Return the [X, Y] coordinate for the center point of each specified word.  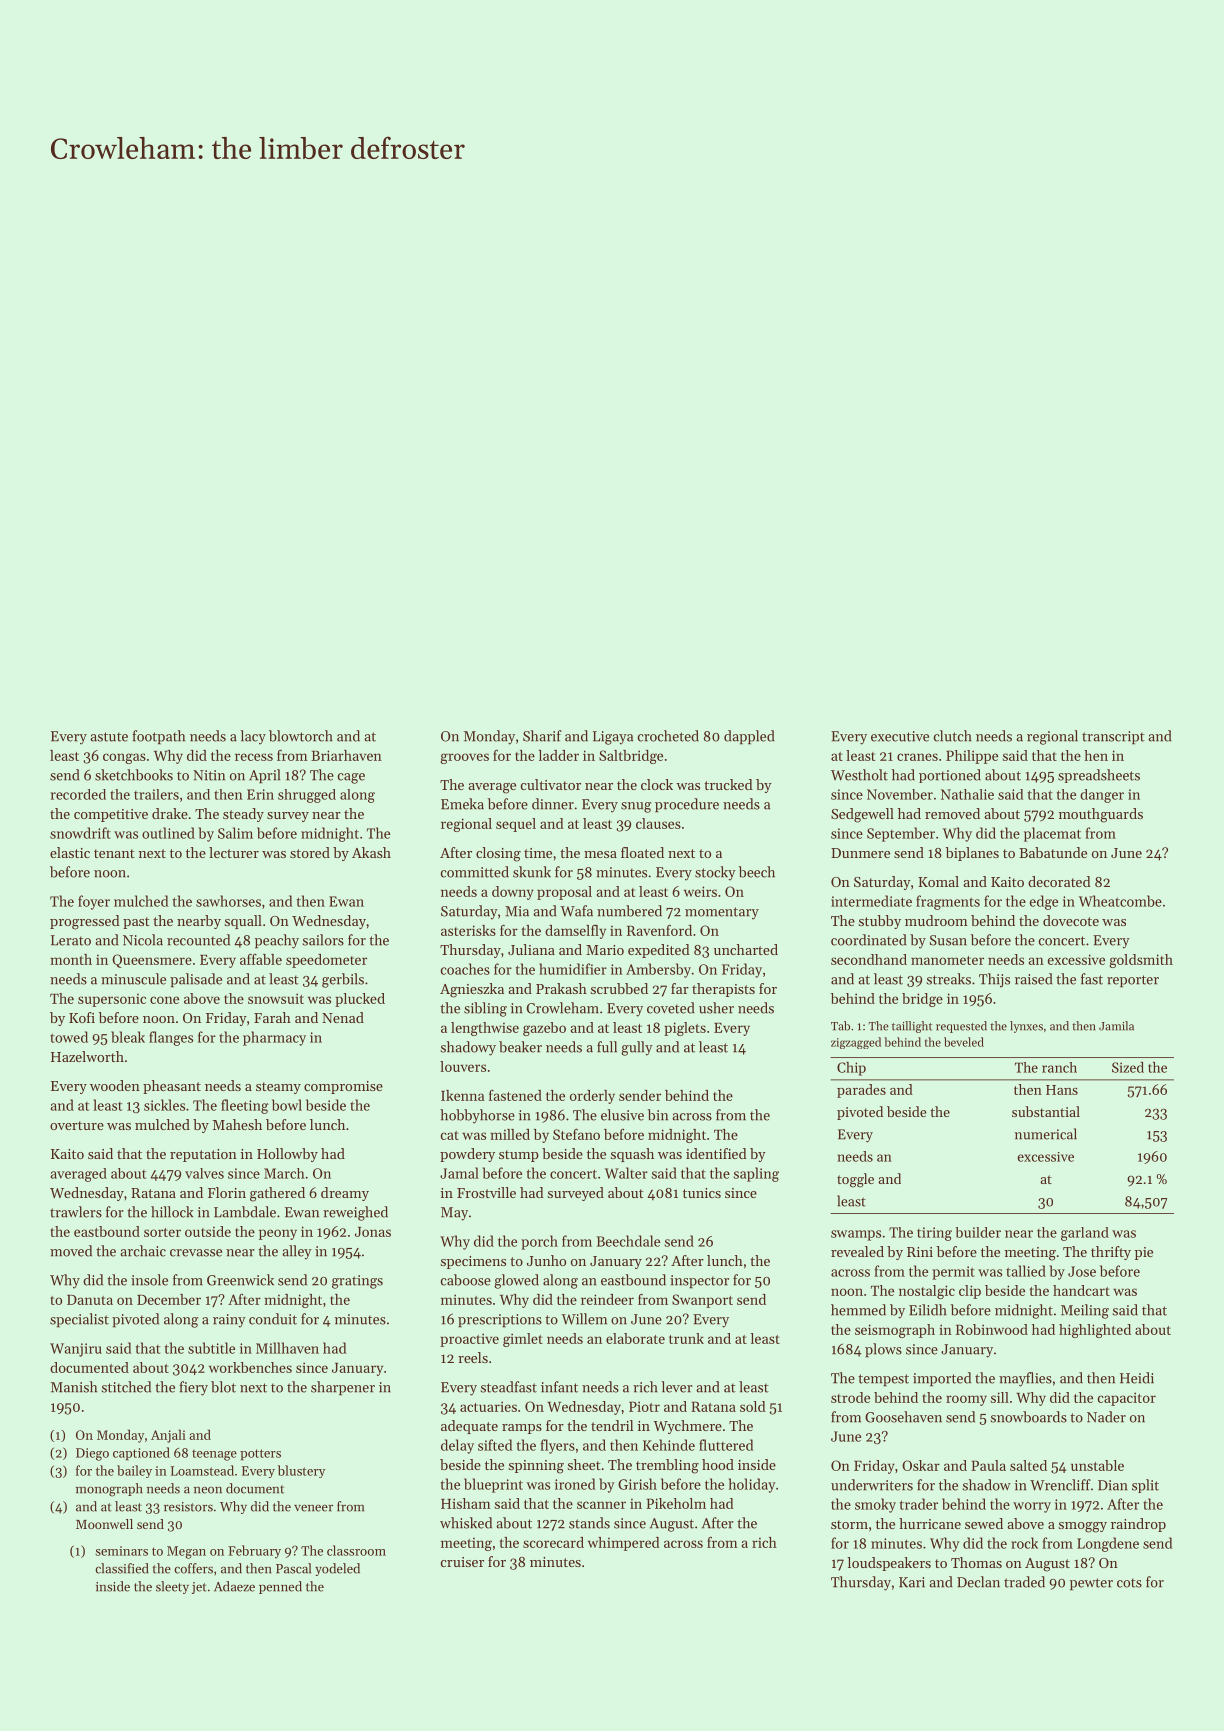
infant [559, 1387]
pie [1144, 1253]
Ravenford [659, 930]
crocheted [668, 736]
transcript [1113, 738]
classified [122, 1568]
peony [278, 1234]
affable [261, 959]
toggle [855, 1180]
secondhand [869, 959]
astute [109, 737]
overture [77, 1125]
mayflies [1025, 1379]
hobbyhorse [477, 1116]
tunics [702, 1193]
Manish [74, 1387]
